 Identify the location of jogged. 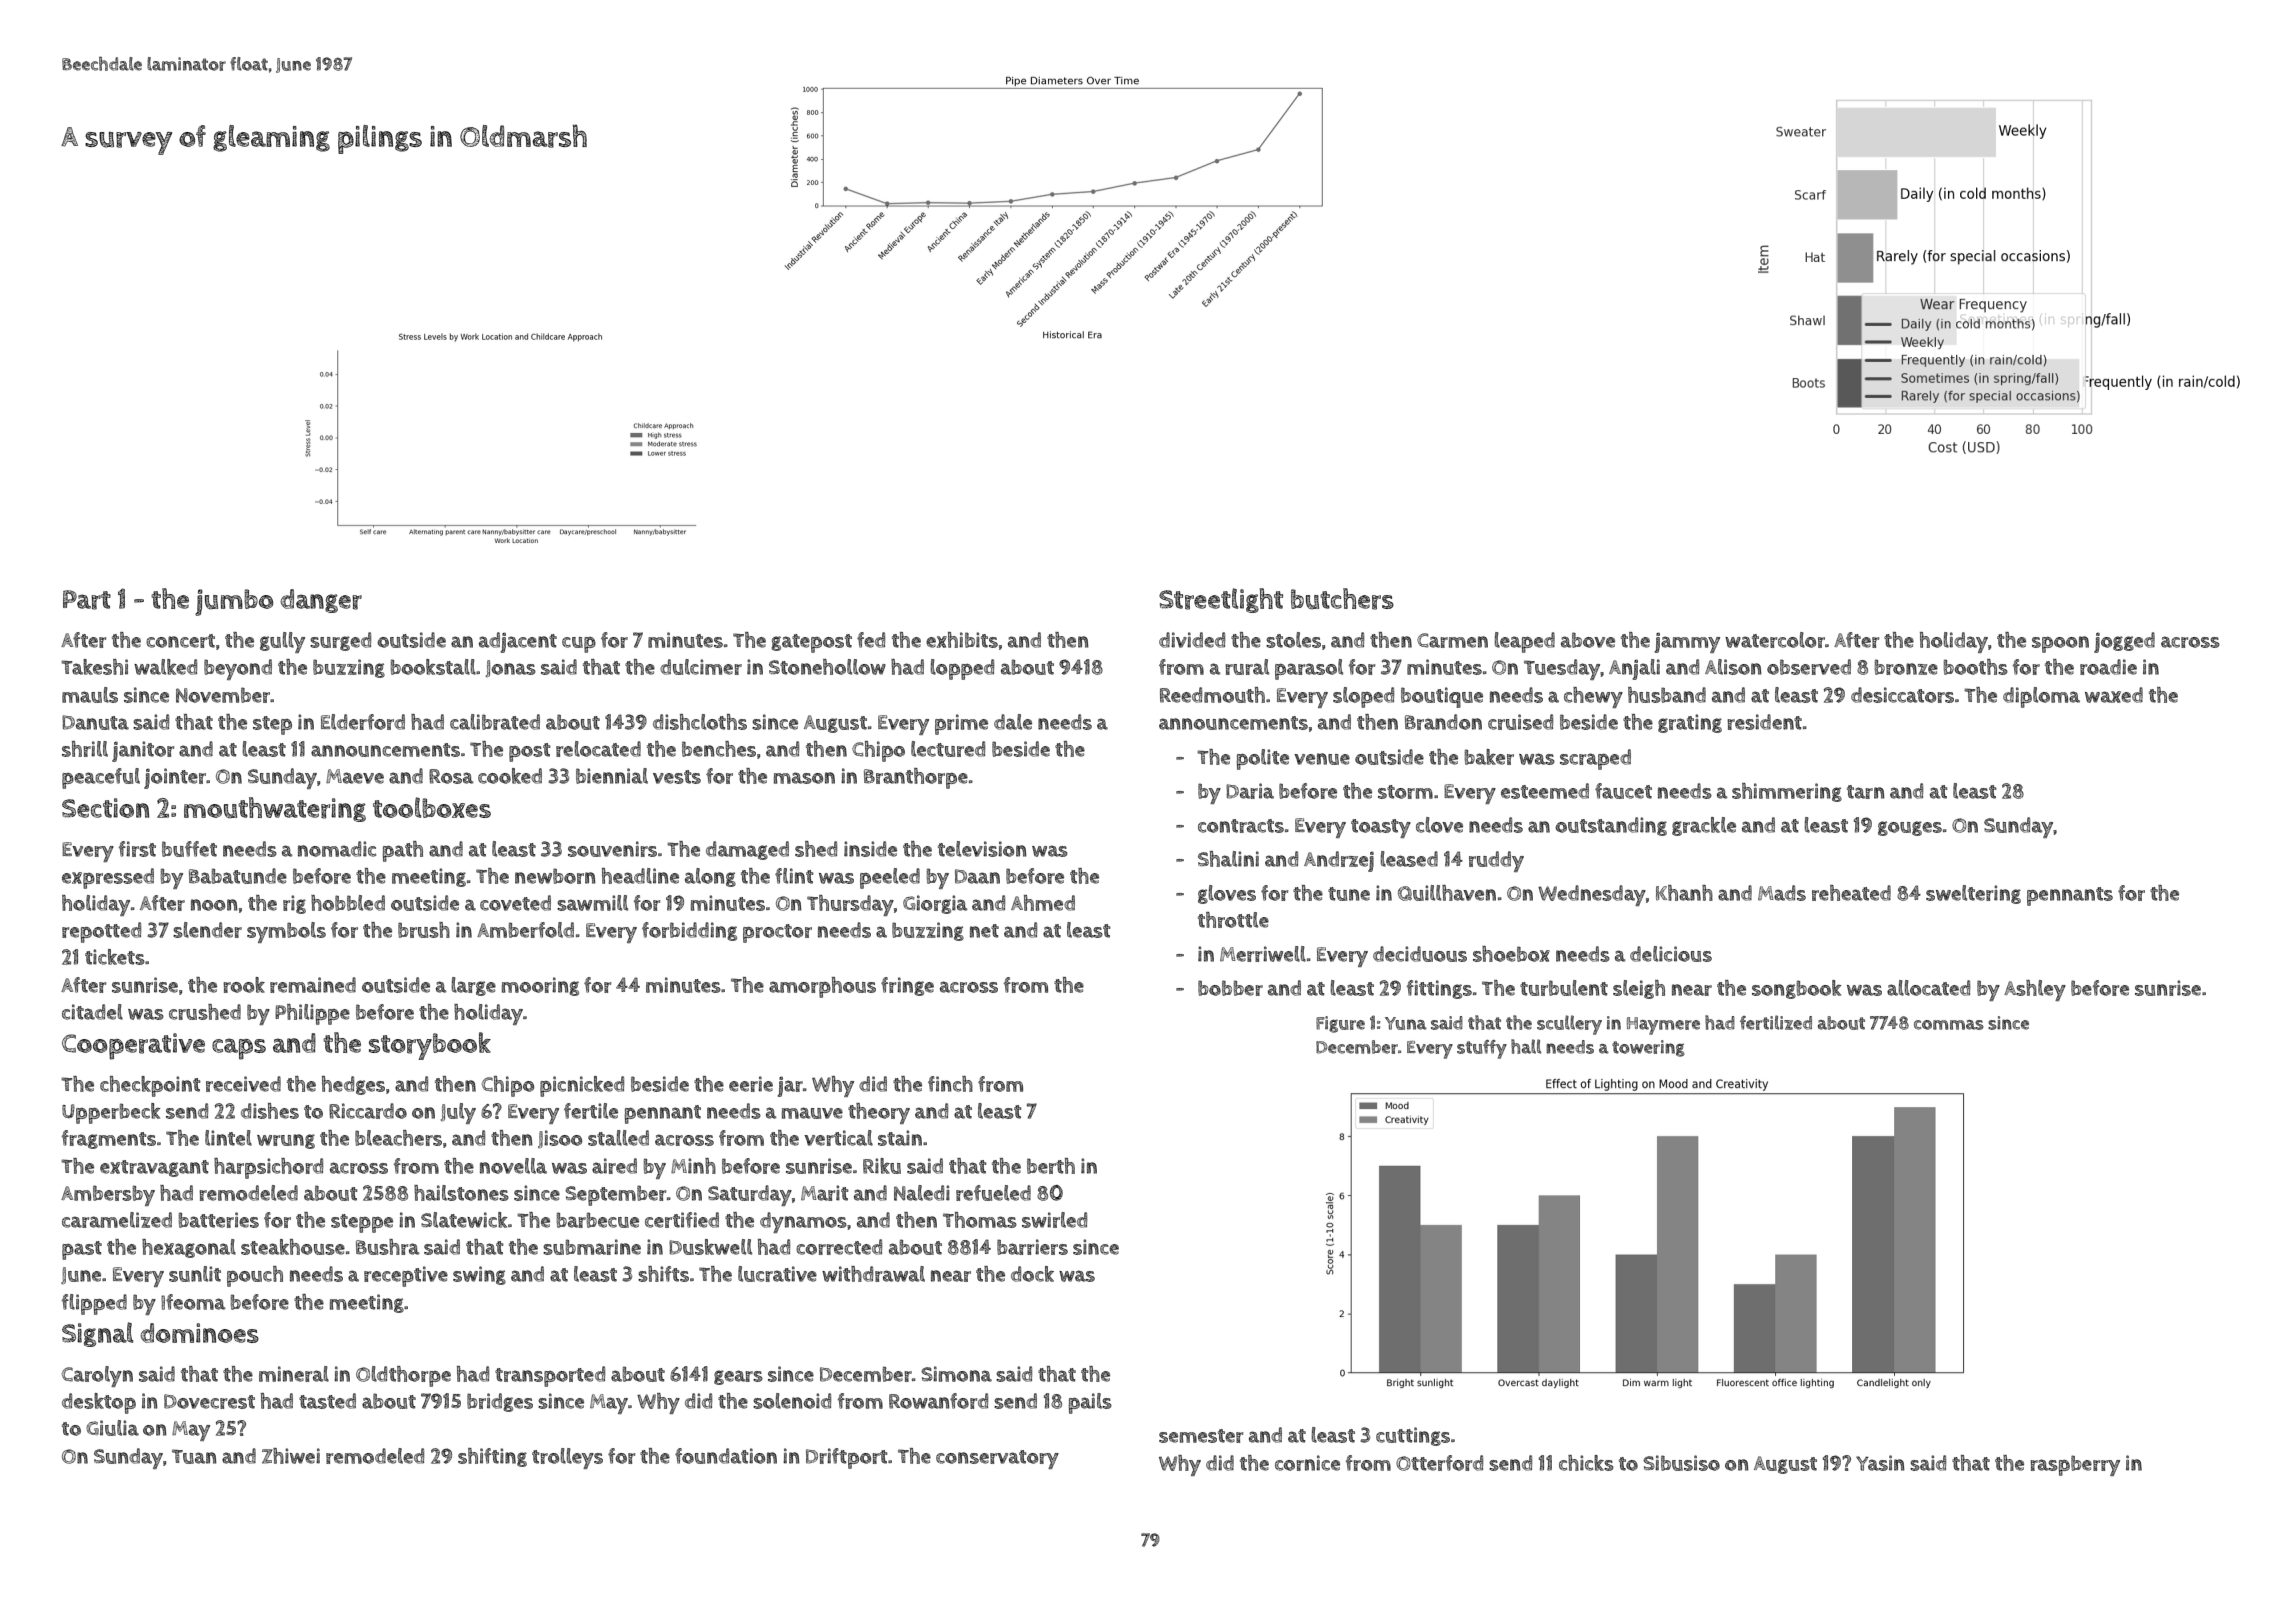
(2124, 642).
